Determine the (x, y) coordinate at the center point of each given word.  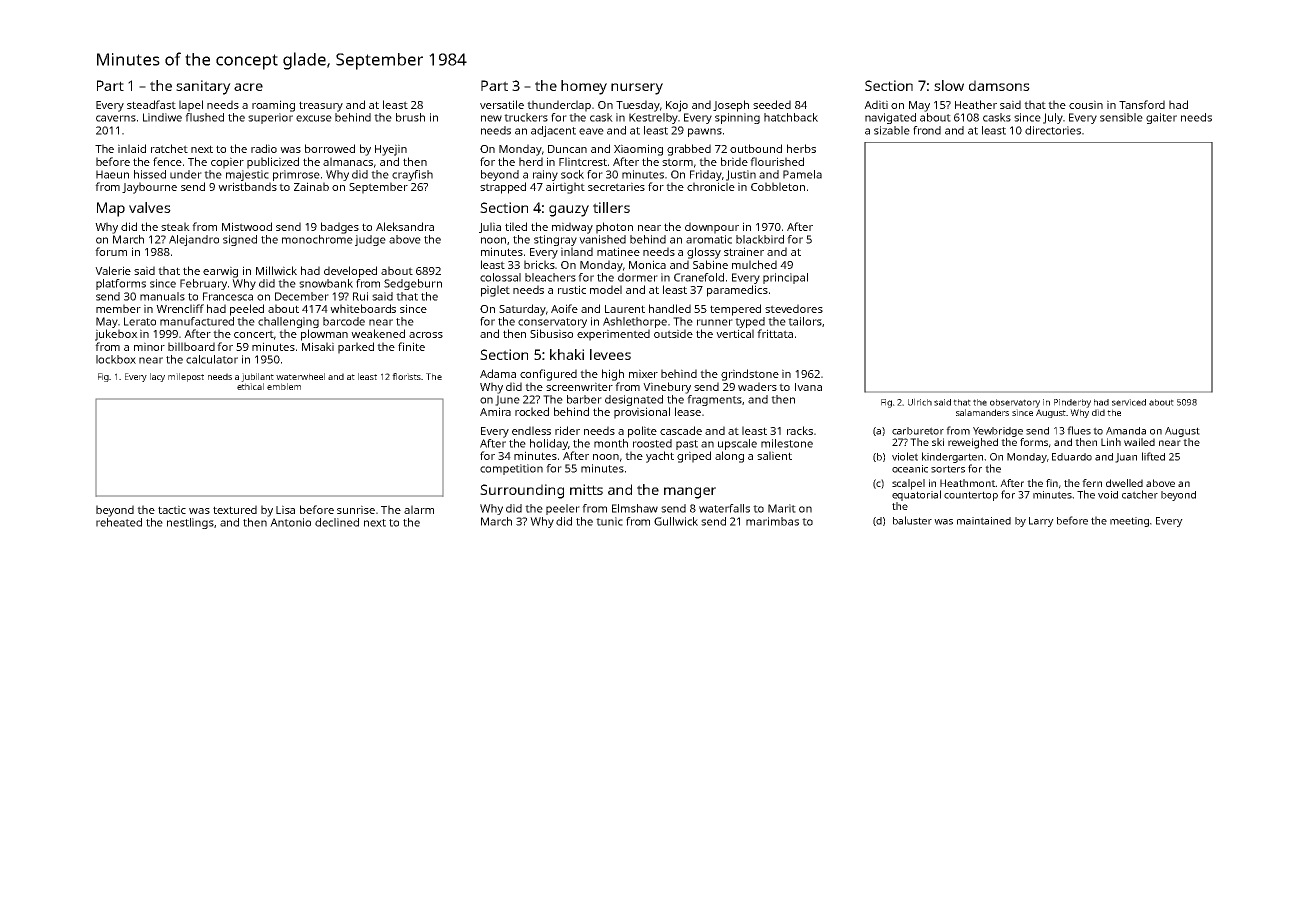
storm (677, 162)
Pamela (802, 174)
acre (248, 87)
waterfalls (724, 508)
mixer (643, 373)
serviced (1129, 402)
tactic (172, 509)
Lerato (140, 321)
